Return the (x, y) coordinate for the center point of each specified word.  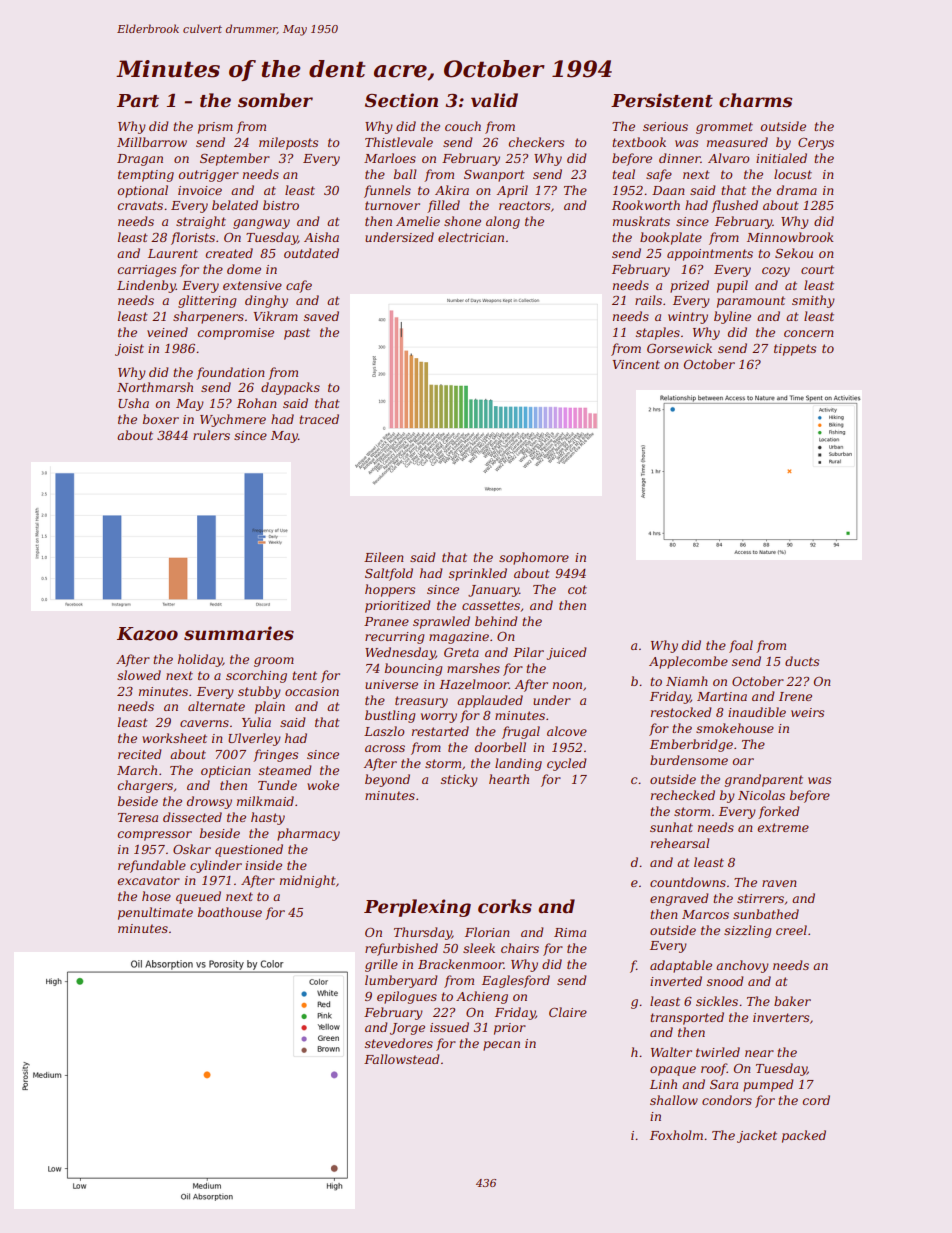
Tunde (277, 785)
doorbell (500, 747)
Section (401, 100)
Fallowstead (402, 1059)
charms (755, 100)
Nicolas (761, 795)
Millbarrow (152, 142)
